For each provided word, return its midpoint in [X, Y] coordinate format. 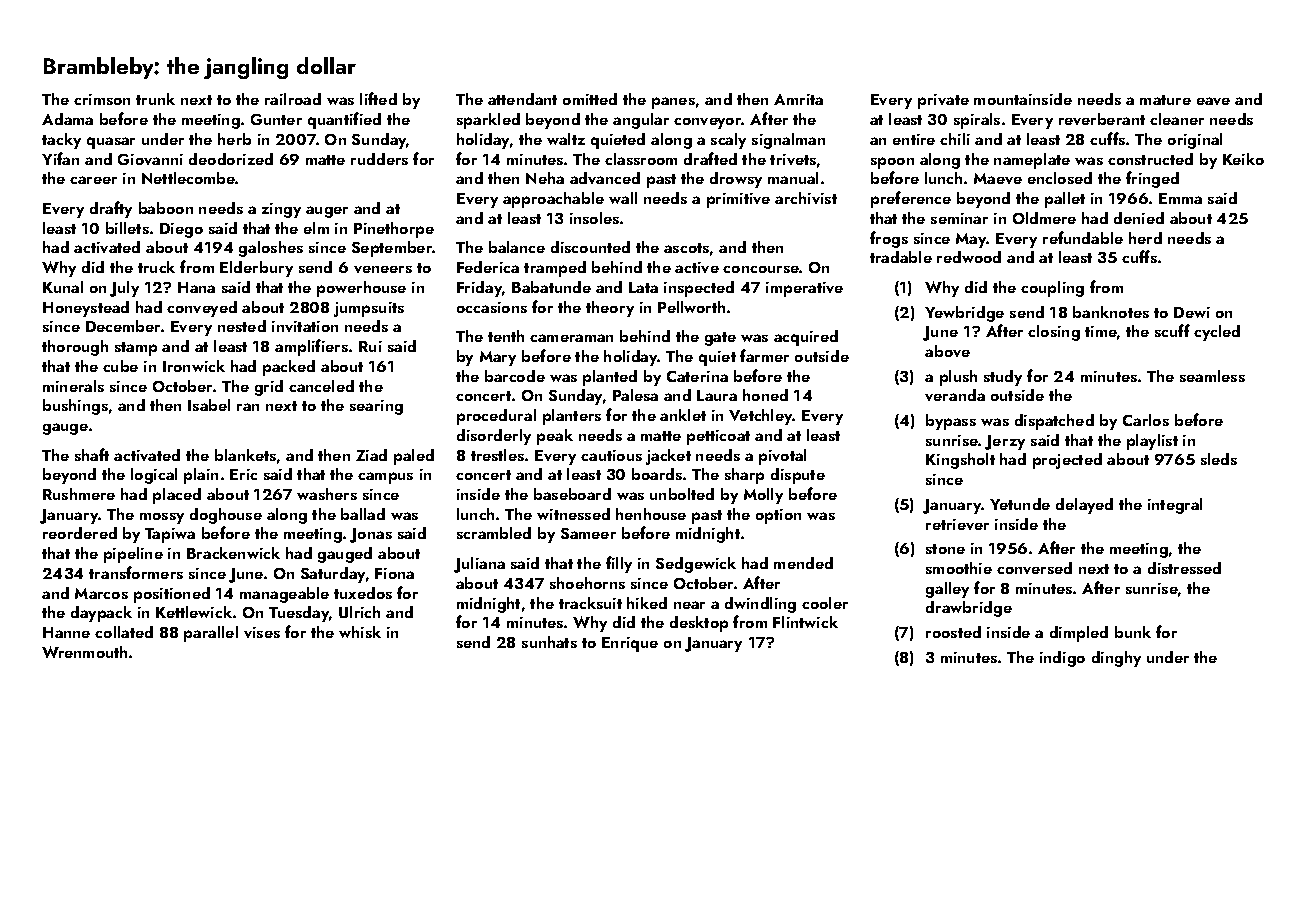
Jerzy [1005, 442]
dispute [798, 476]
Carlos [1146, 420]
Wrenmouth [84, 652]
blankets [245, 455]
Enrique [630, 644]
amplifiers [311, 347]
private [943, 101]
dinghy [1116, 659]
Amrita [798, 99]
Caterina [697, 376]
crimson [102, 99]
